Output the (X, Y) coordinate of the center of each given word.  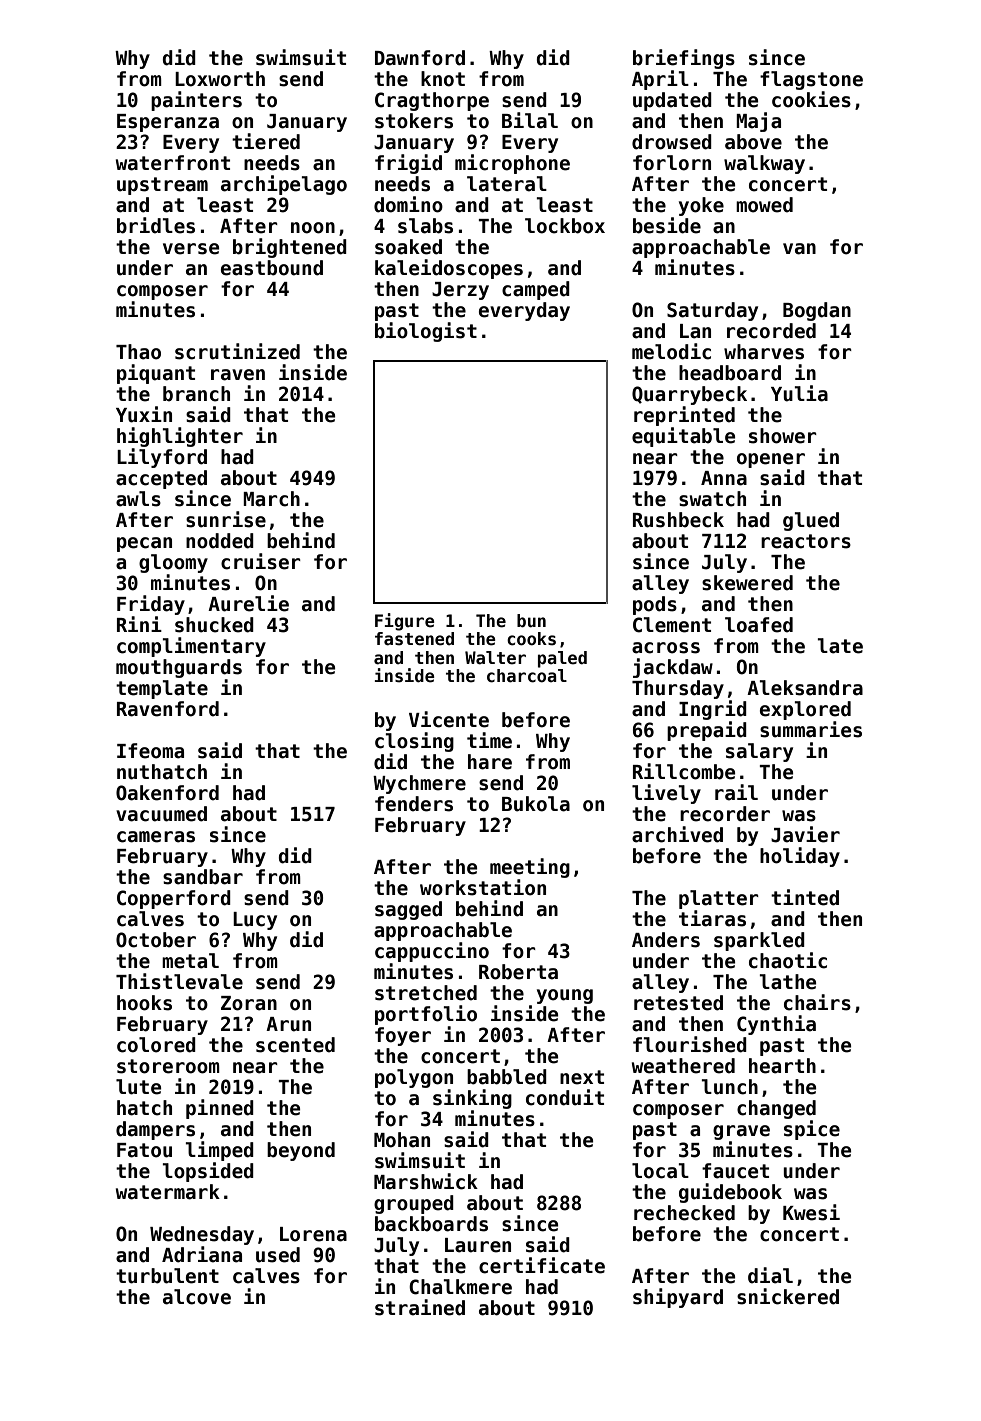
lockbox (565, 226)
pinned (220, 1109)
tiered (266, 141)
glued (811, 521)
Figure (405, 622)
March (271, 499)
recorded (771, 331)
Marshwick (426, 1181)
